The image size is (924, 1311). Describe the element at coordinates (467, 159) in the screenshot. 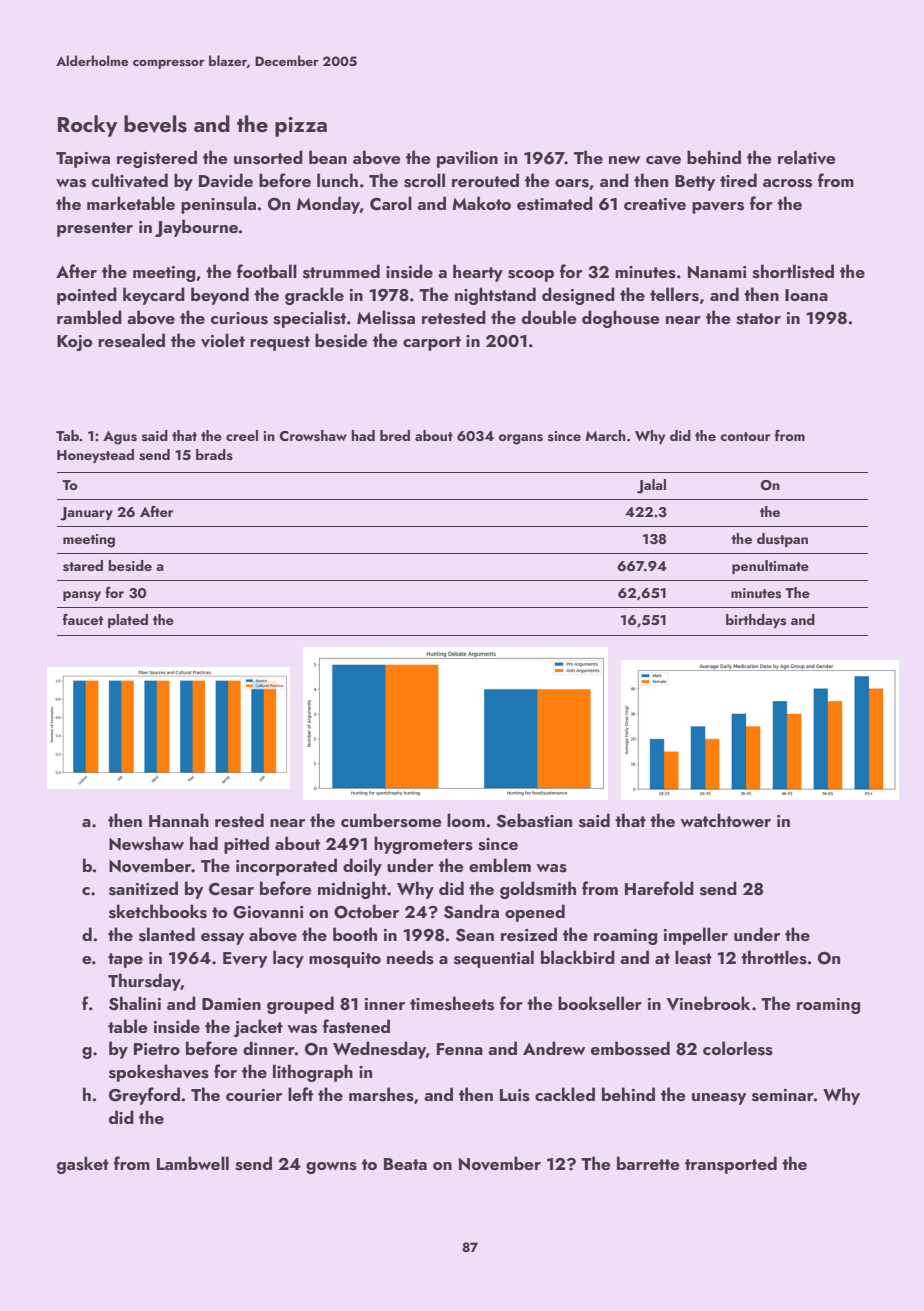

I see `pavilion` at that location.
